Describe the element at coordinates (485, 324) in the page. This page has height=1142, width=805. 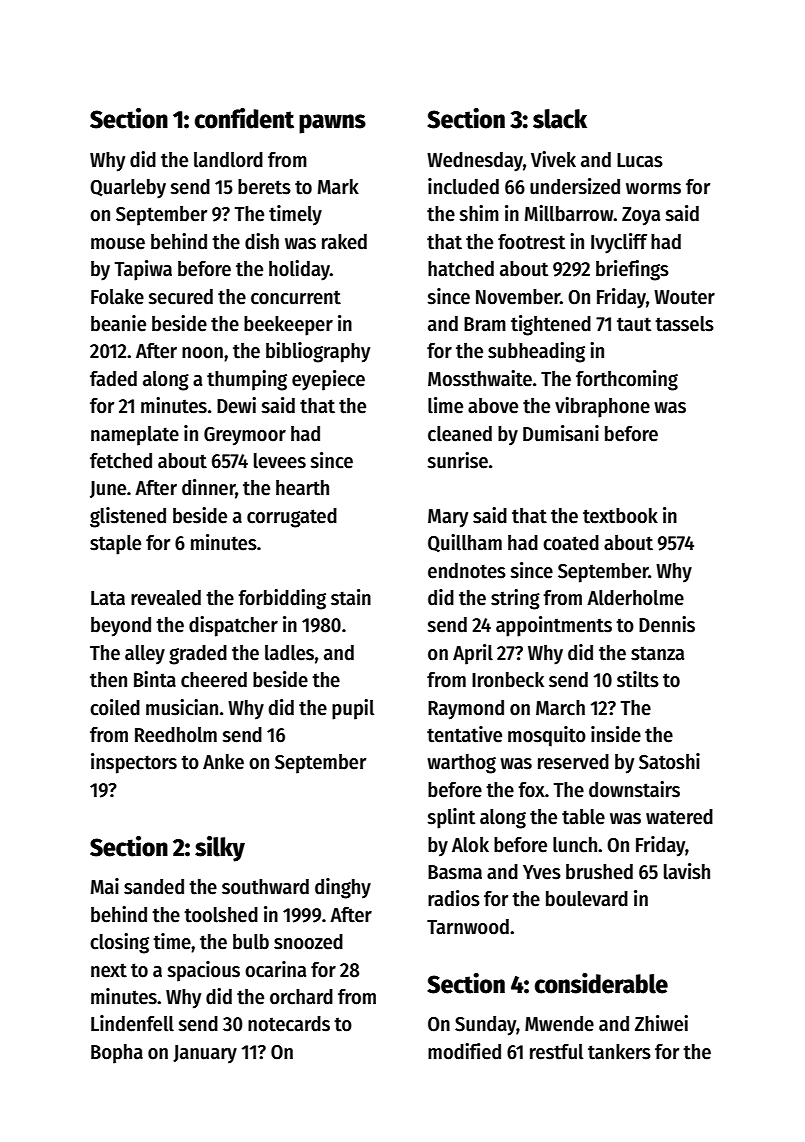
I see `Bram` at that location.
